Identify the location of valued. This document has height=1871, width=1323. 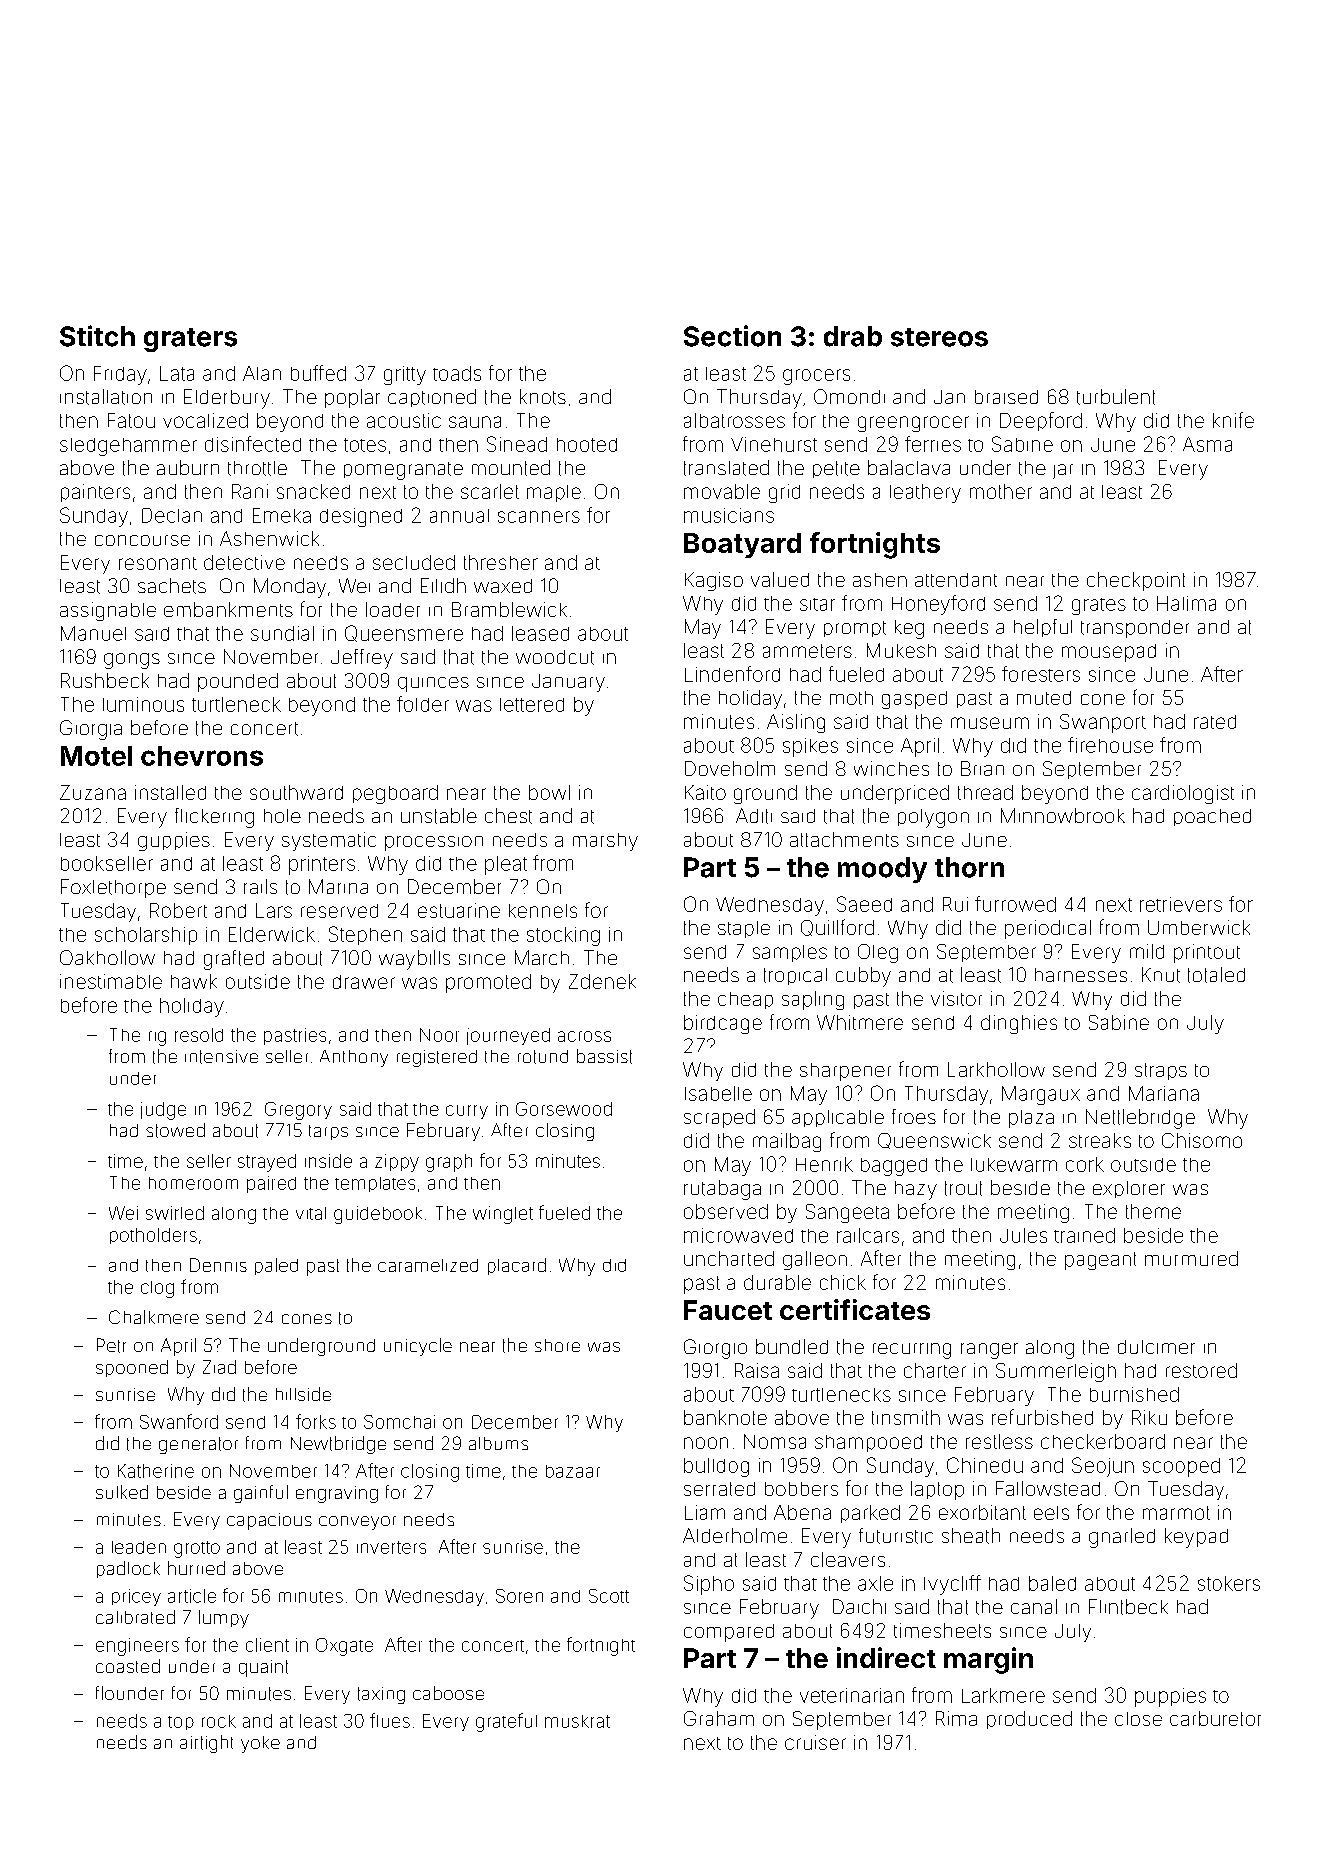
(780, 579).
